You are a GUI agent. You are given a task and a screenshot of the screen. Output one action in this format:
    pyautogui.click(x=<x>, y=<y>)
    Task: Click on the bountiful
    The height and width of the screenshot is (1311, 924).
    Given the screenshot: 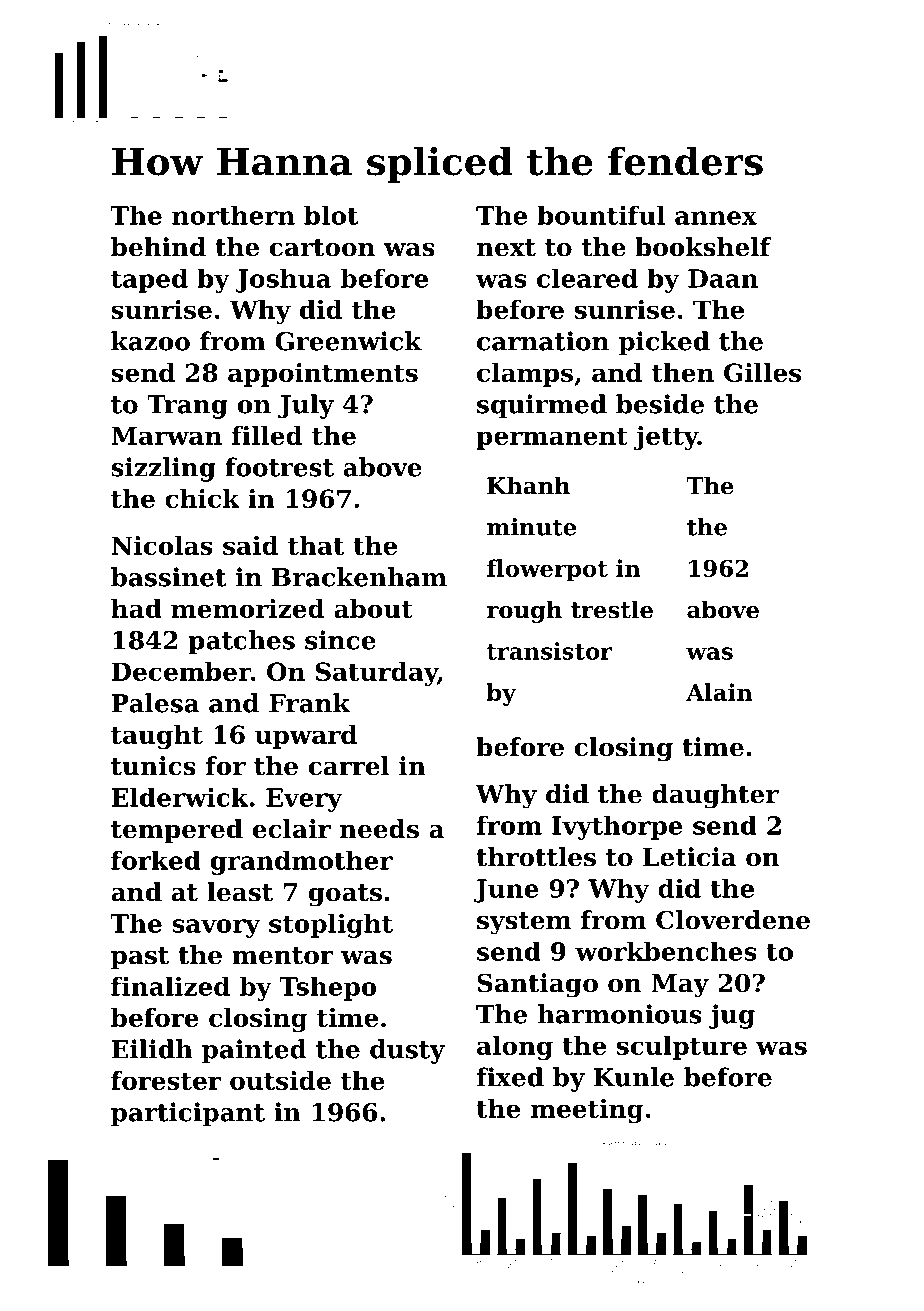 What is the action you would take?
    pyautogui.click(x=601, y=215)
